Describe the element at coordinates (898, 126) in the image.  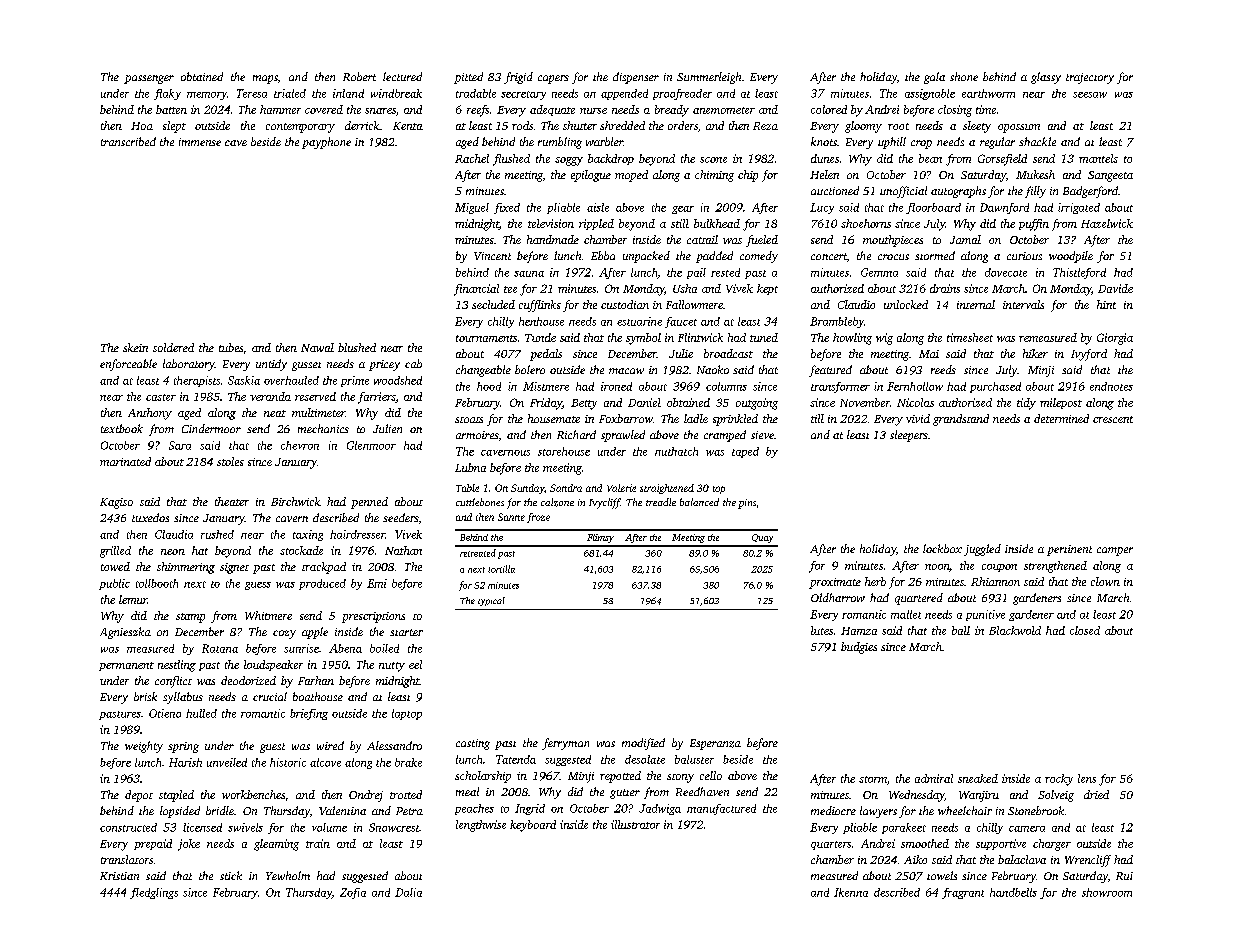
I see `root` at that location.
